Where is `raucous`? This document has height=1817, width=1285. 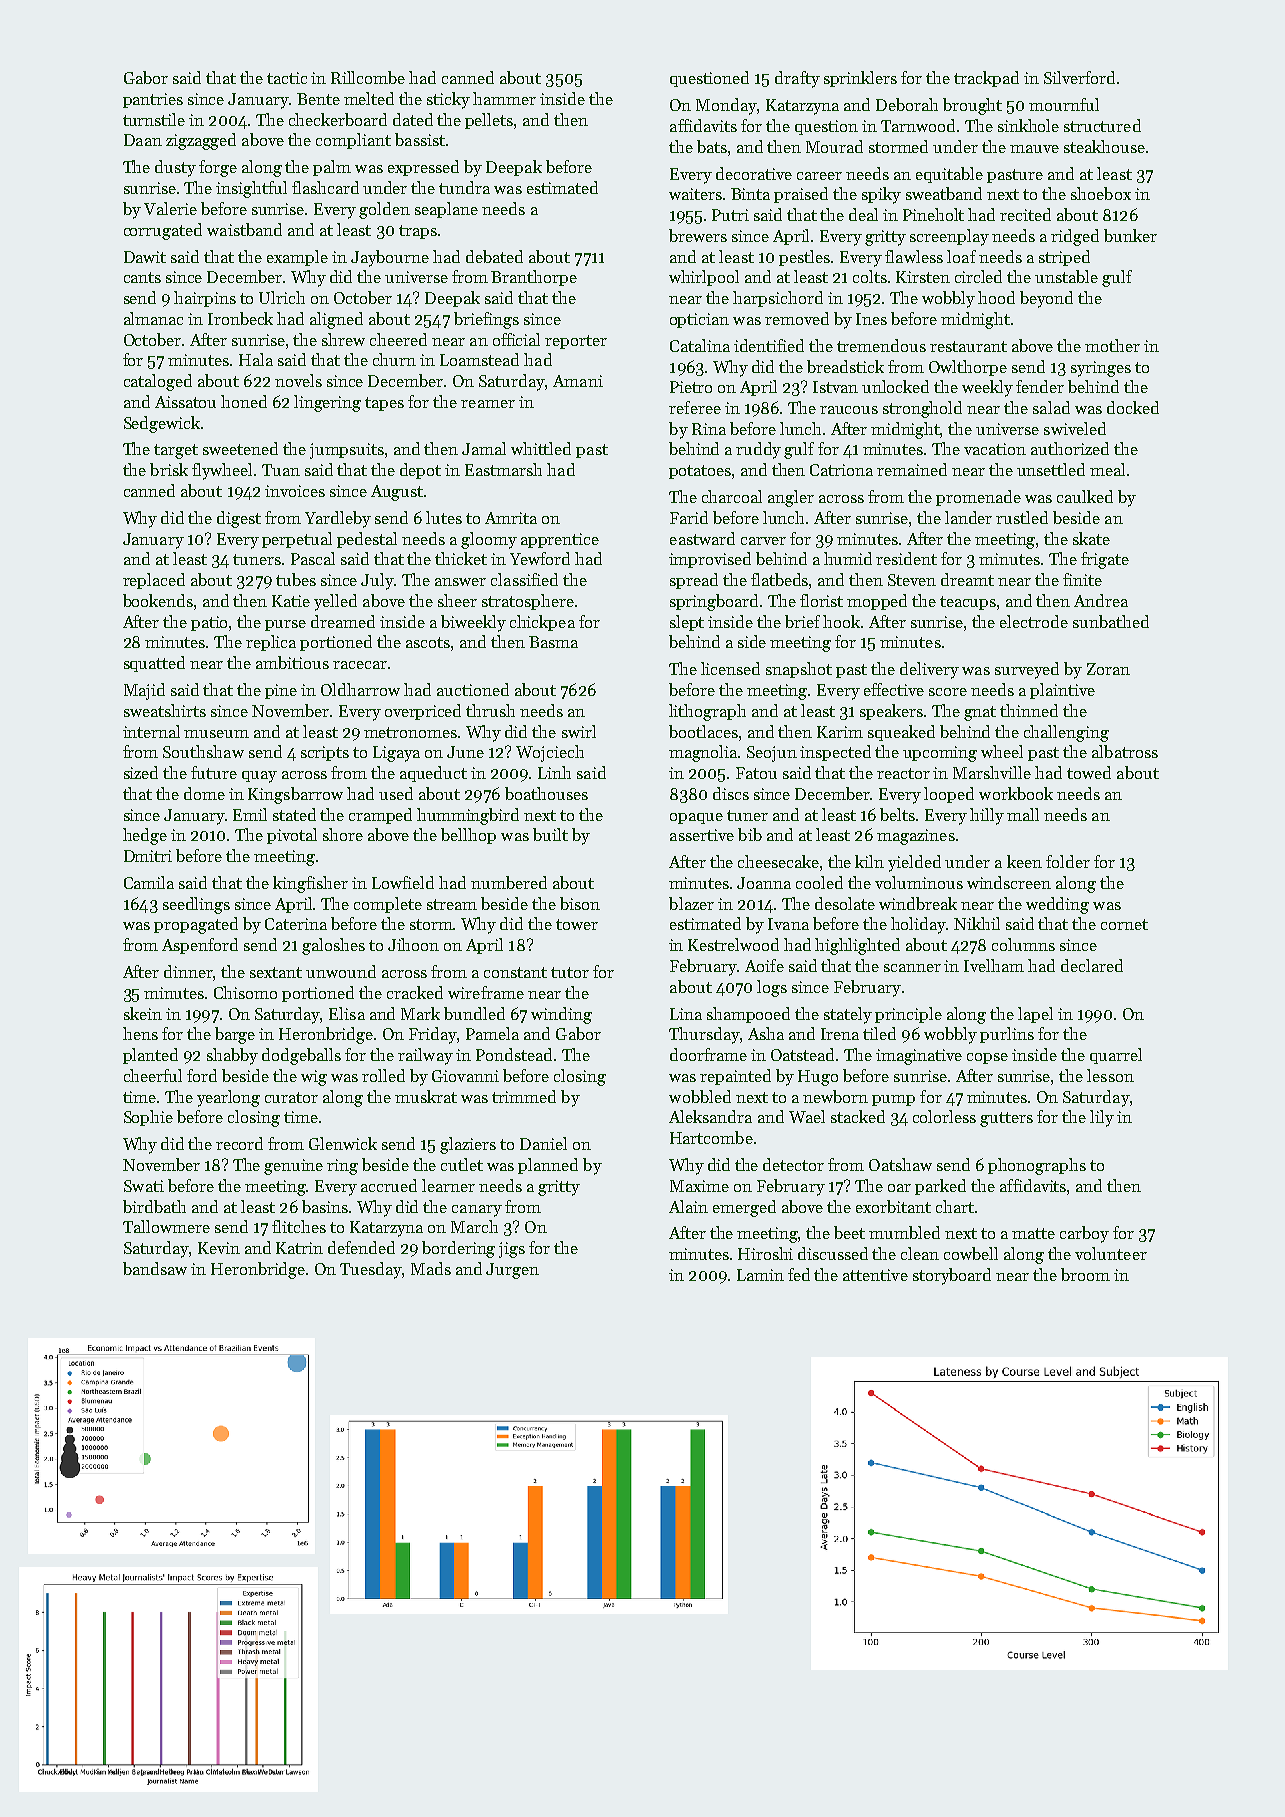 raucous is located at coordinates (849, 410).
